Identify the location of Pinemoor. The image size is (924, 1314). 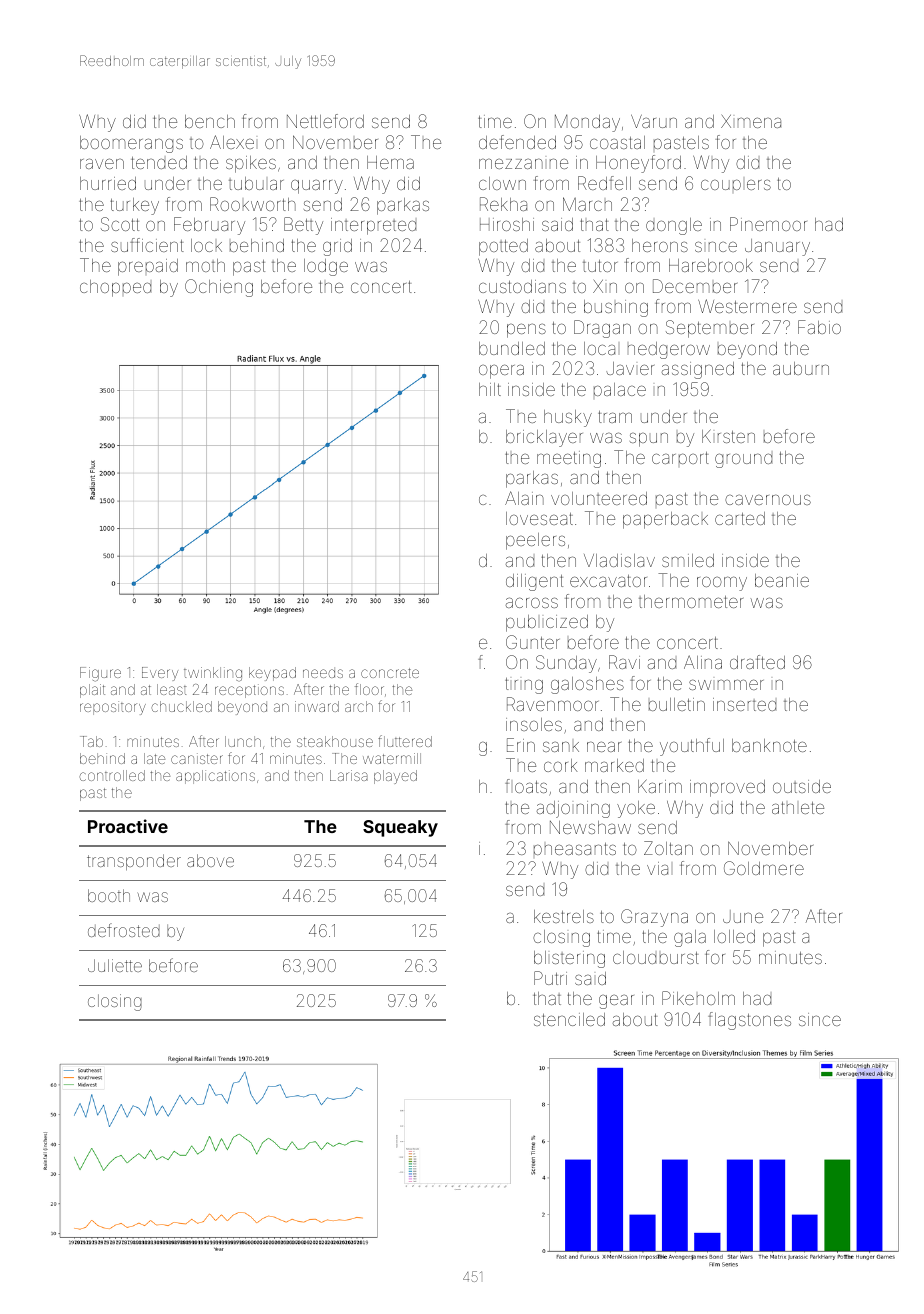
(768, 224).
